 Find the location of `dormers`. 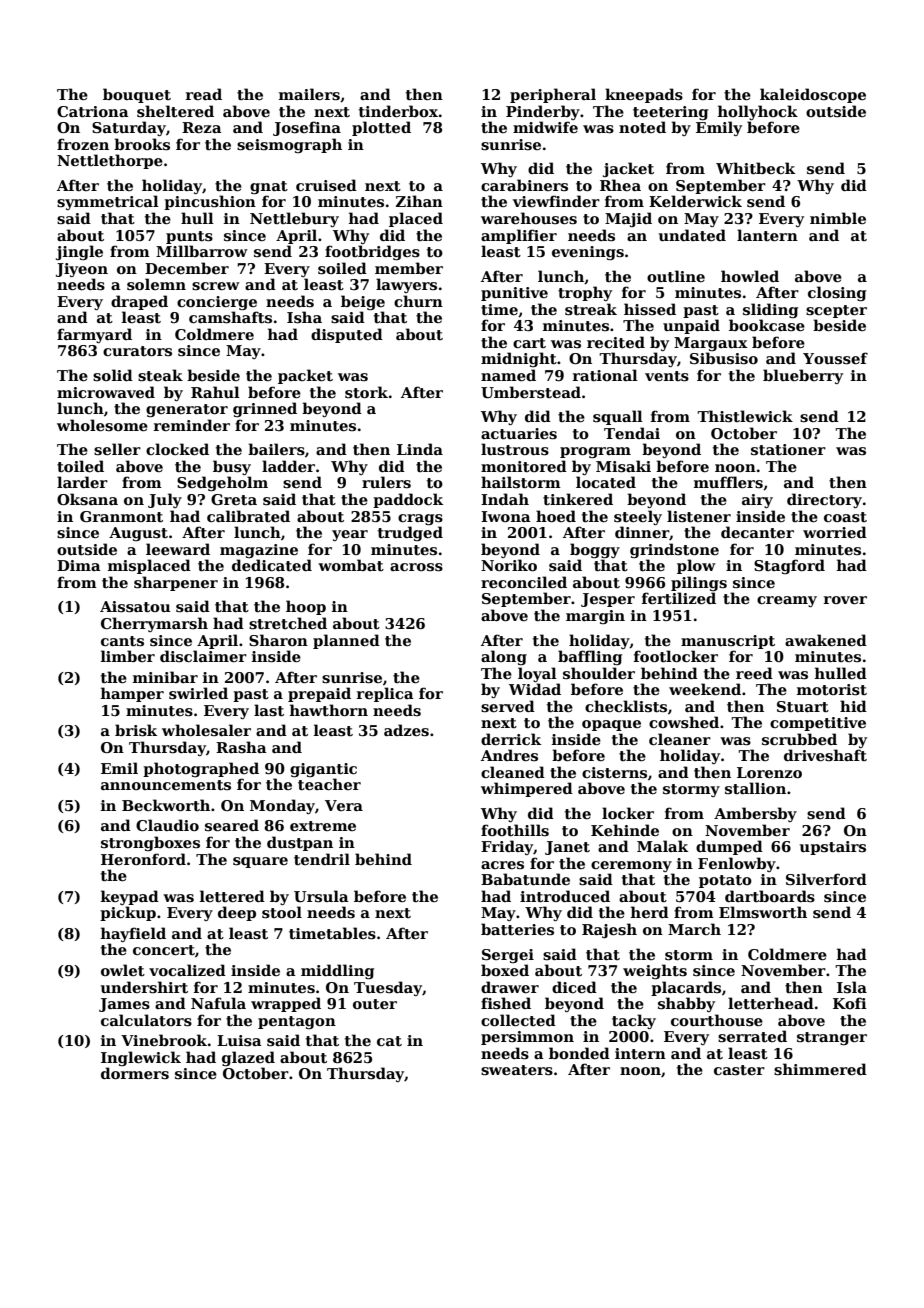

dormers is located at coordinates (135, 1073).
